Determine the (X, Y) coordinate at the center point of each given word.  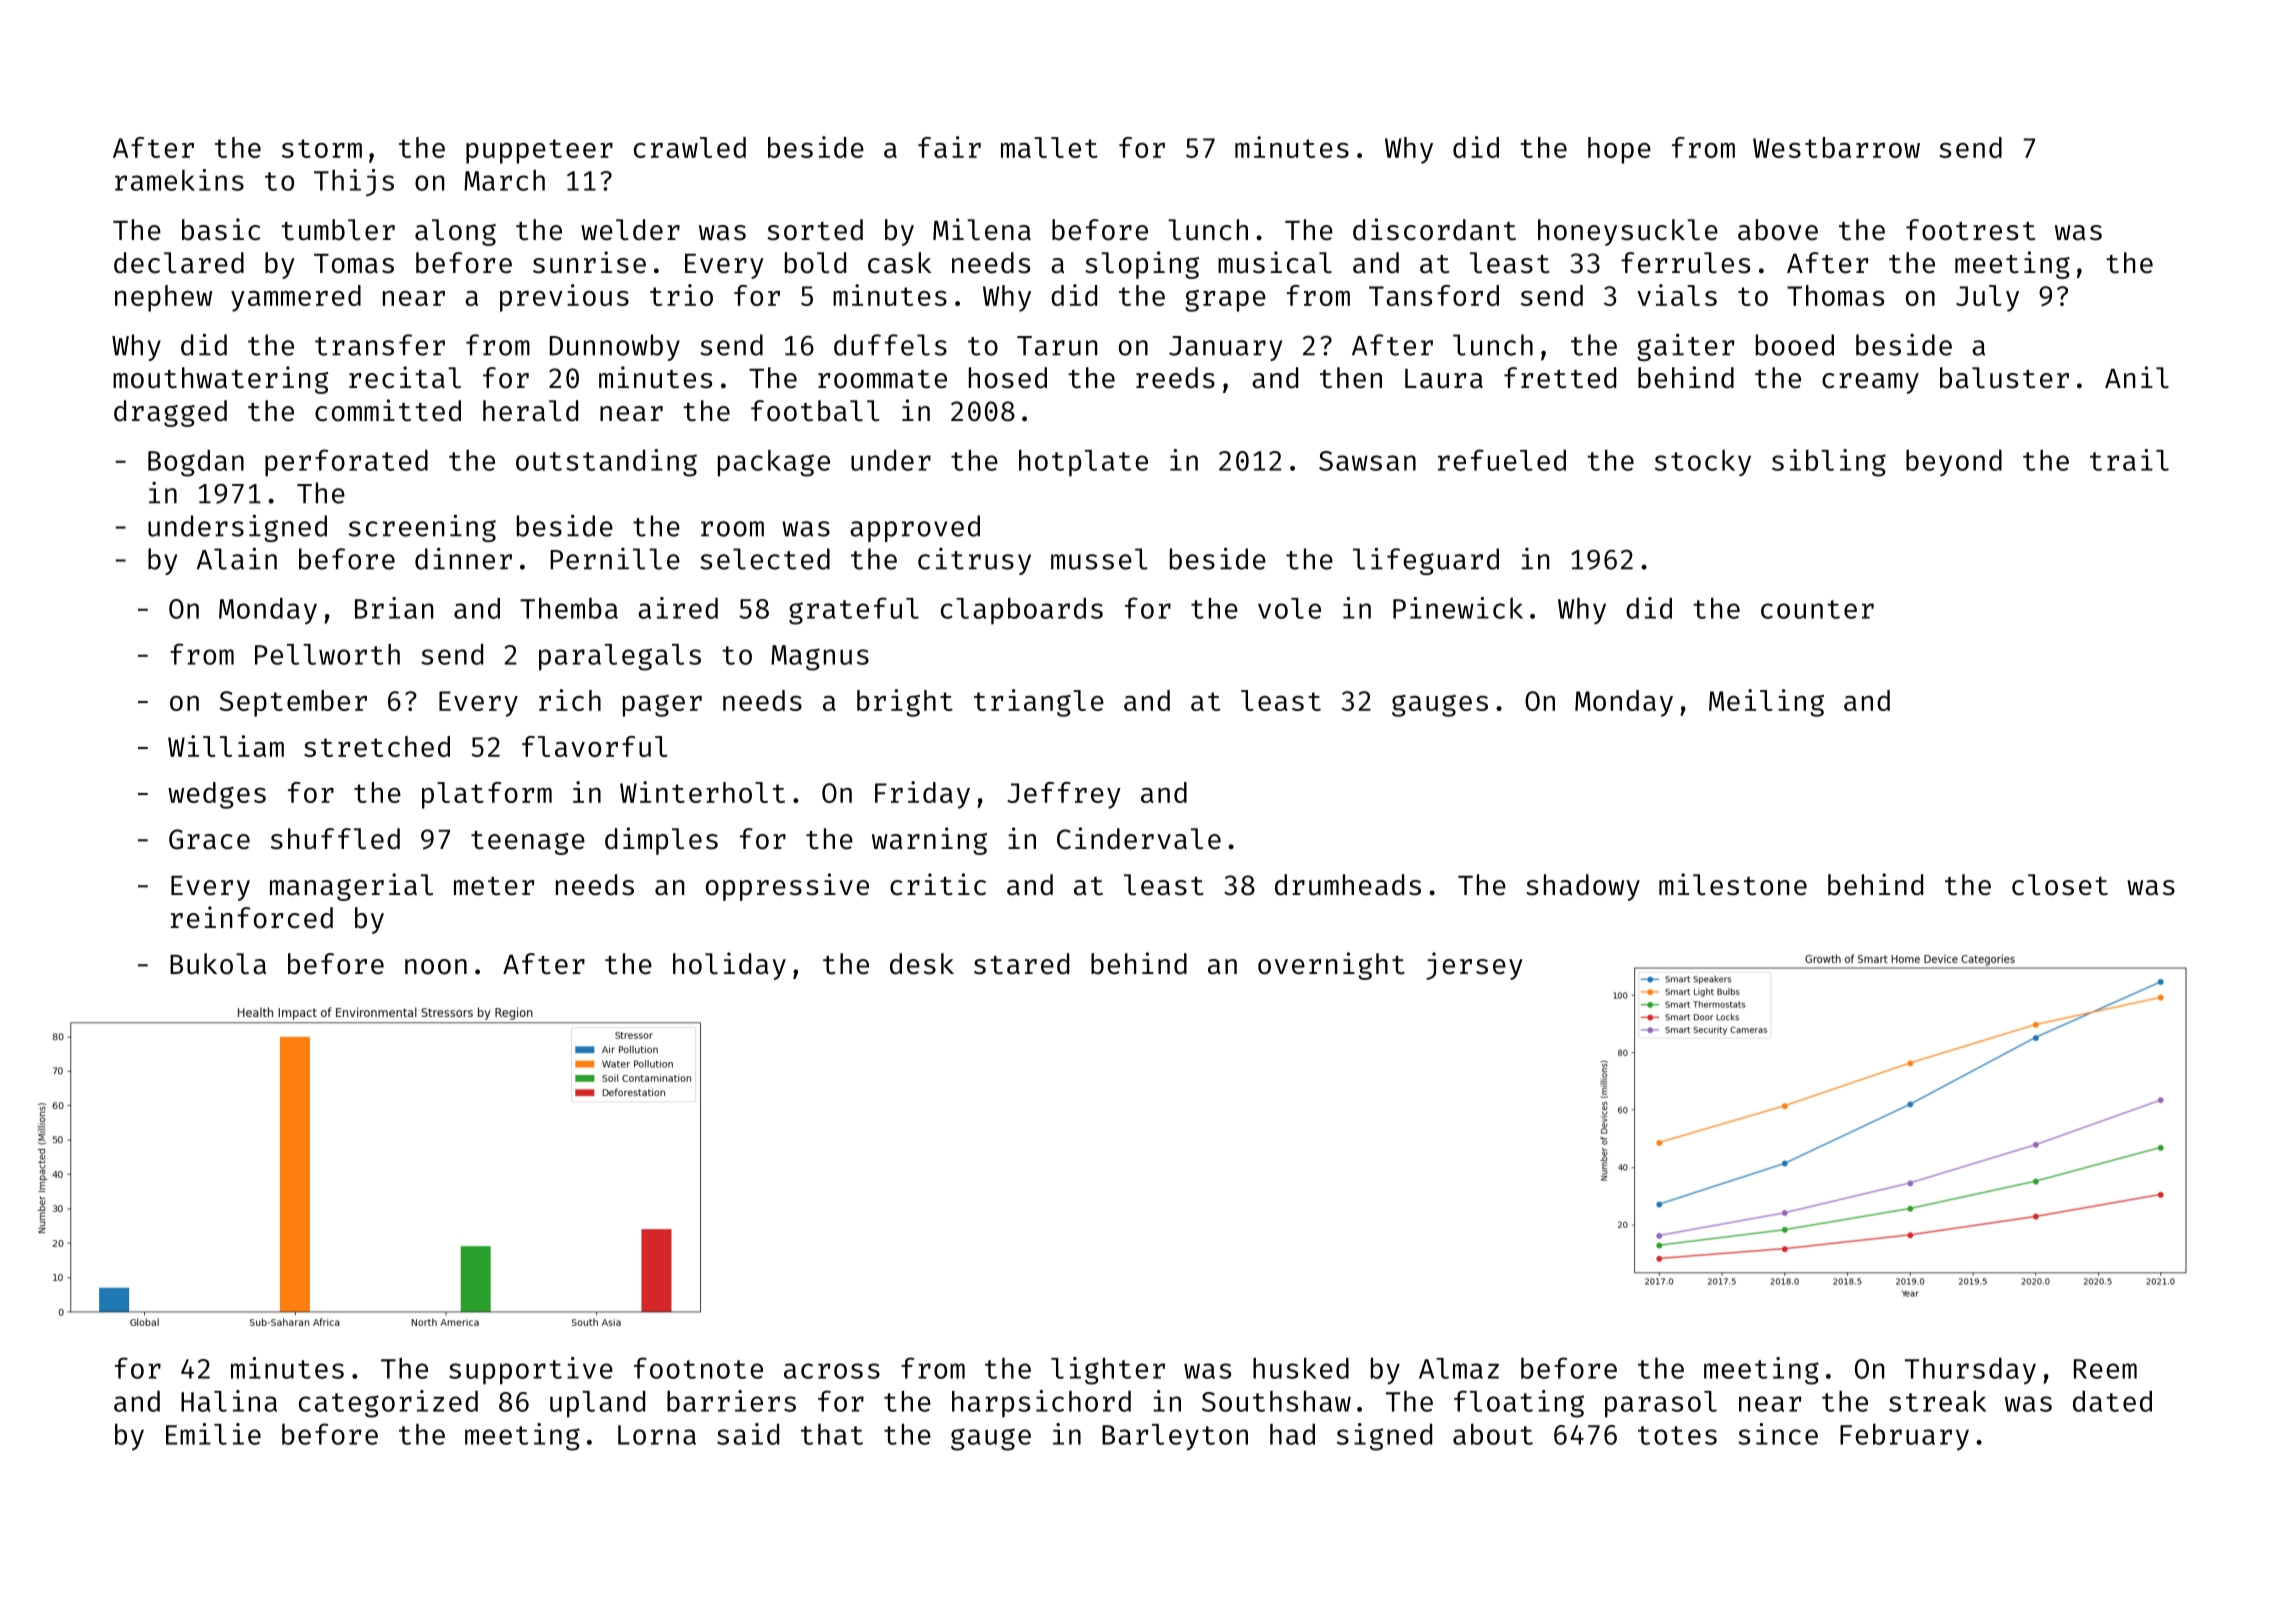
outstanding (606, 463)
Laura (1444, 379)
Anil (2137, 377)
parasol (1661, 1404)
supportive (531, 1371)
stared (1021, 964)
